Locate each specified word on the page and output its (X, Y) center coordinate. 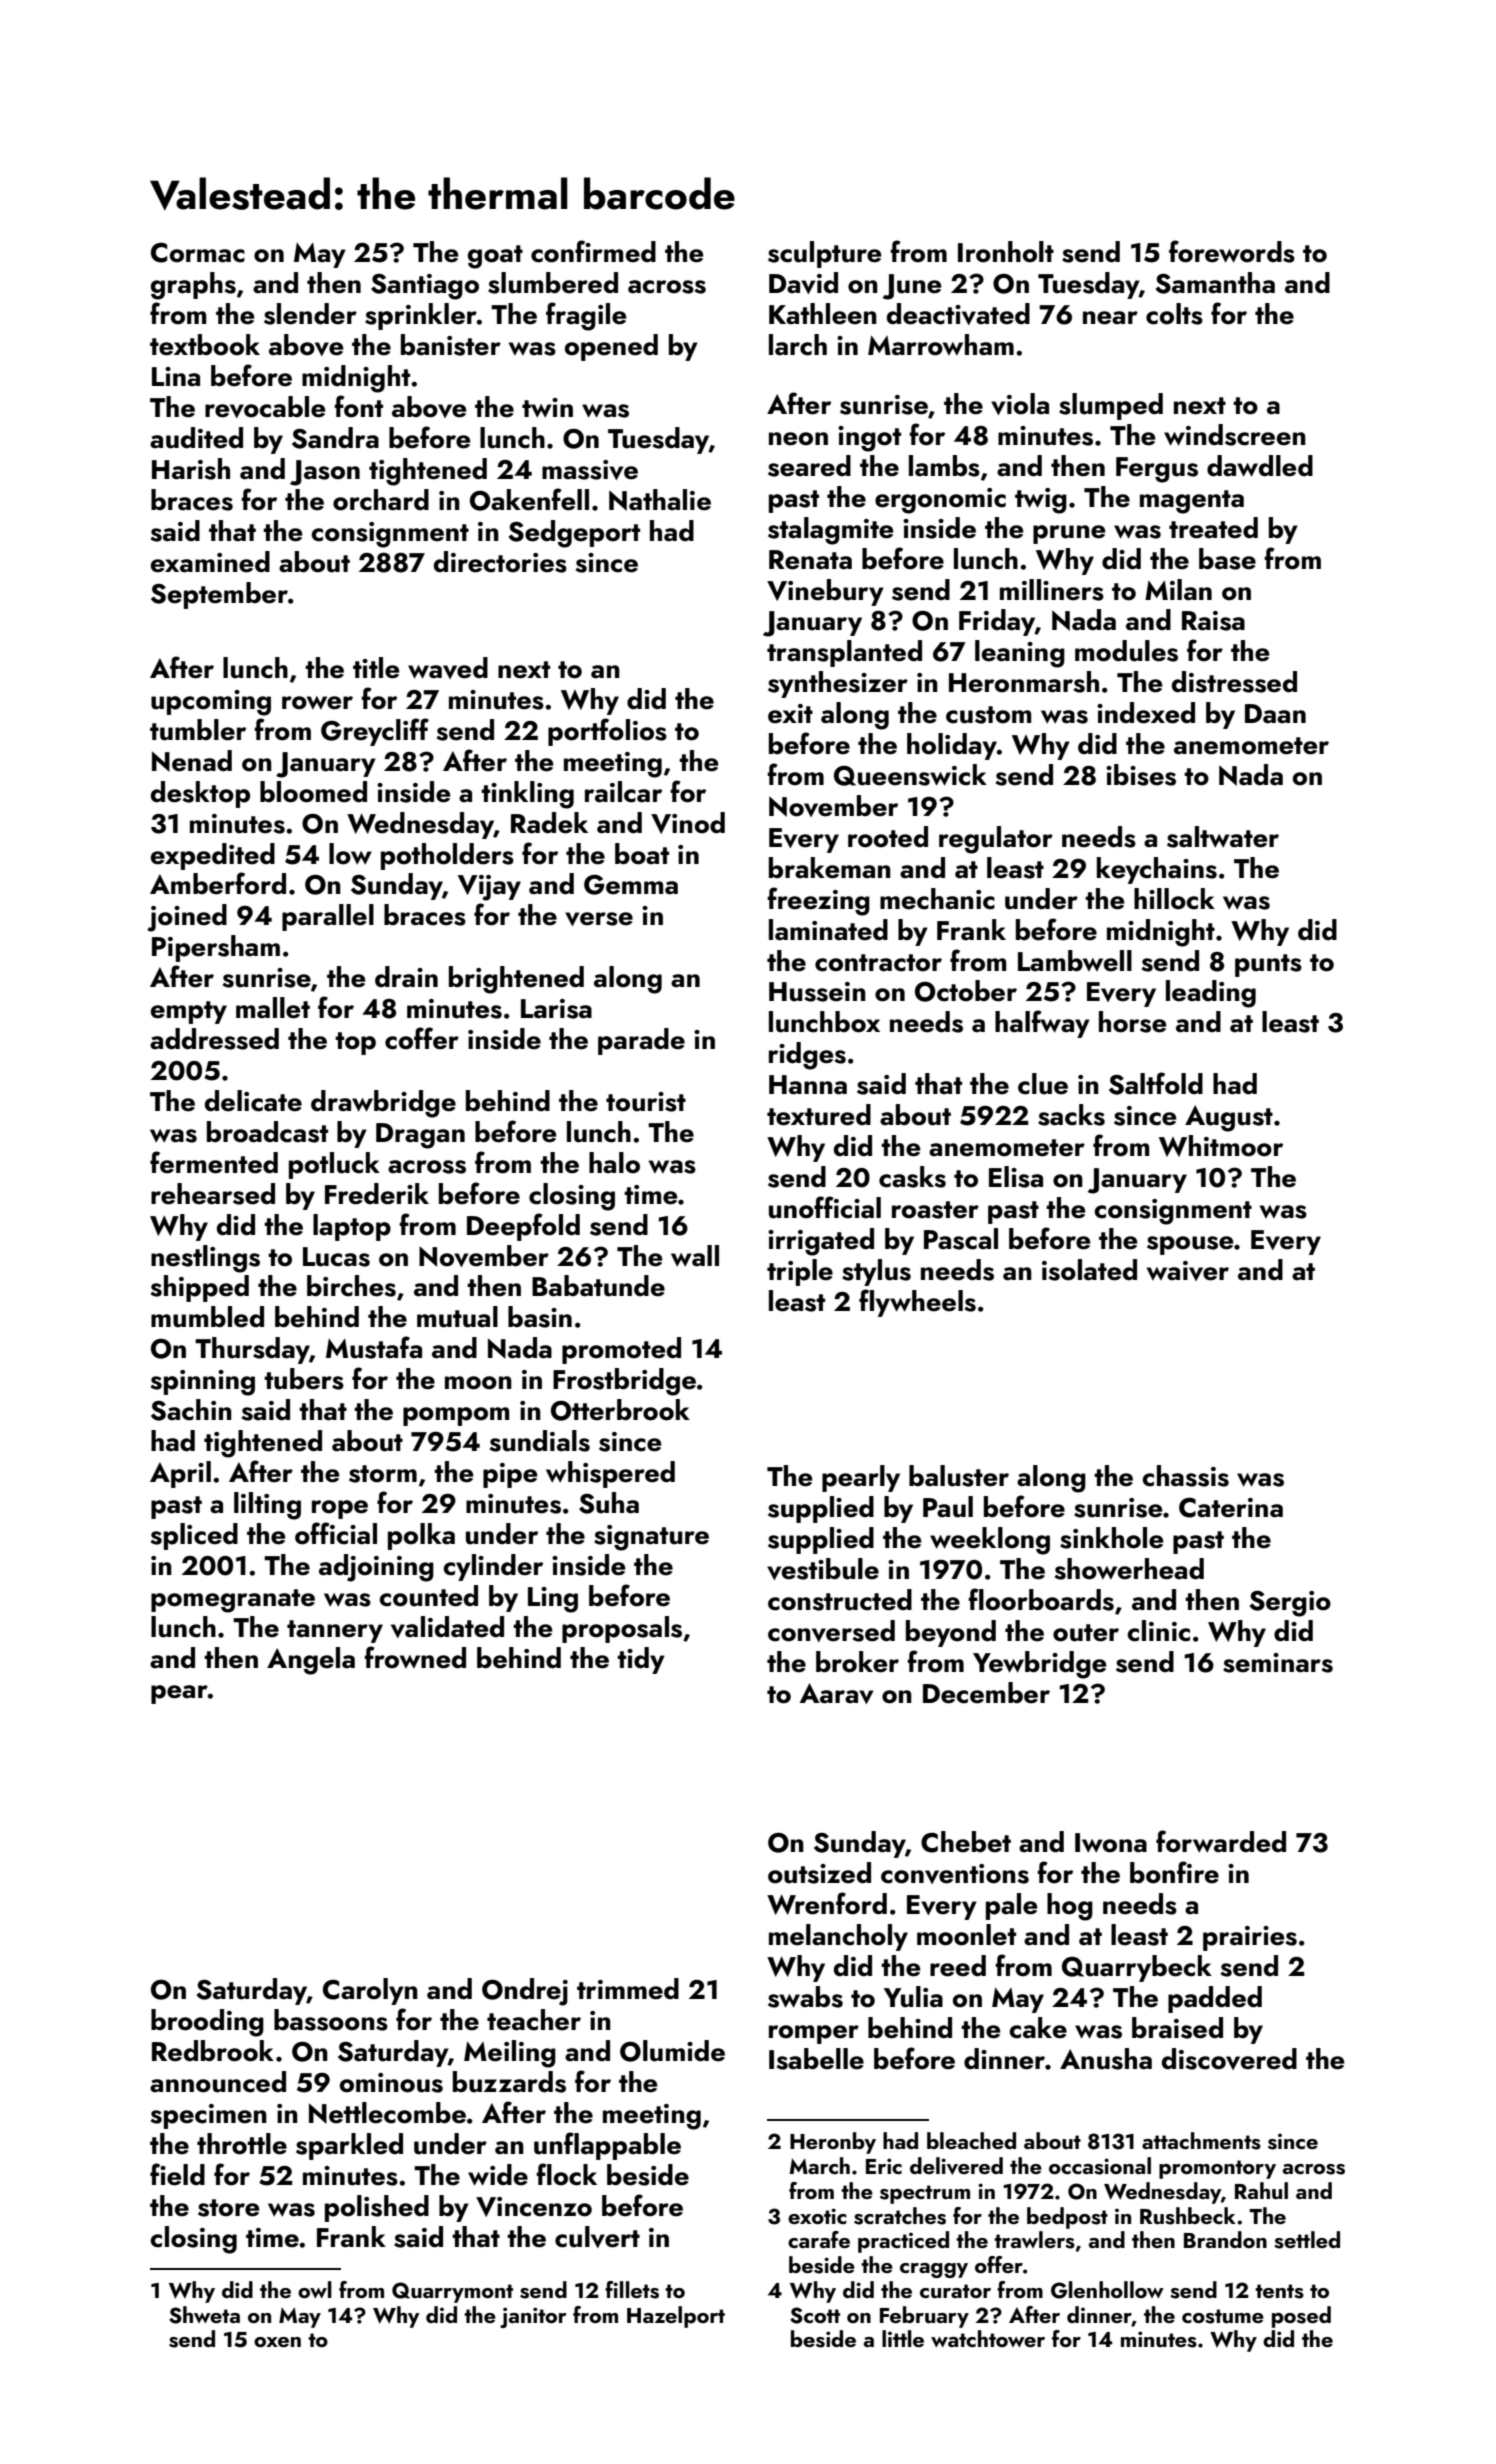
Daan (1275, 714)
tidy (641, 1660)
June (912, 287)
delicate (253, 1101)
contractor (878, 963)
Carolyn (370, 1991)
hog (1070, 1907)
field (177, 2174)
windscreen (1235, 435)
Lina (176, 376)
